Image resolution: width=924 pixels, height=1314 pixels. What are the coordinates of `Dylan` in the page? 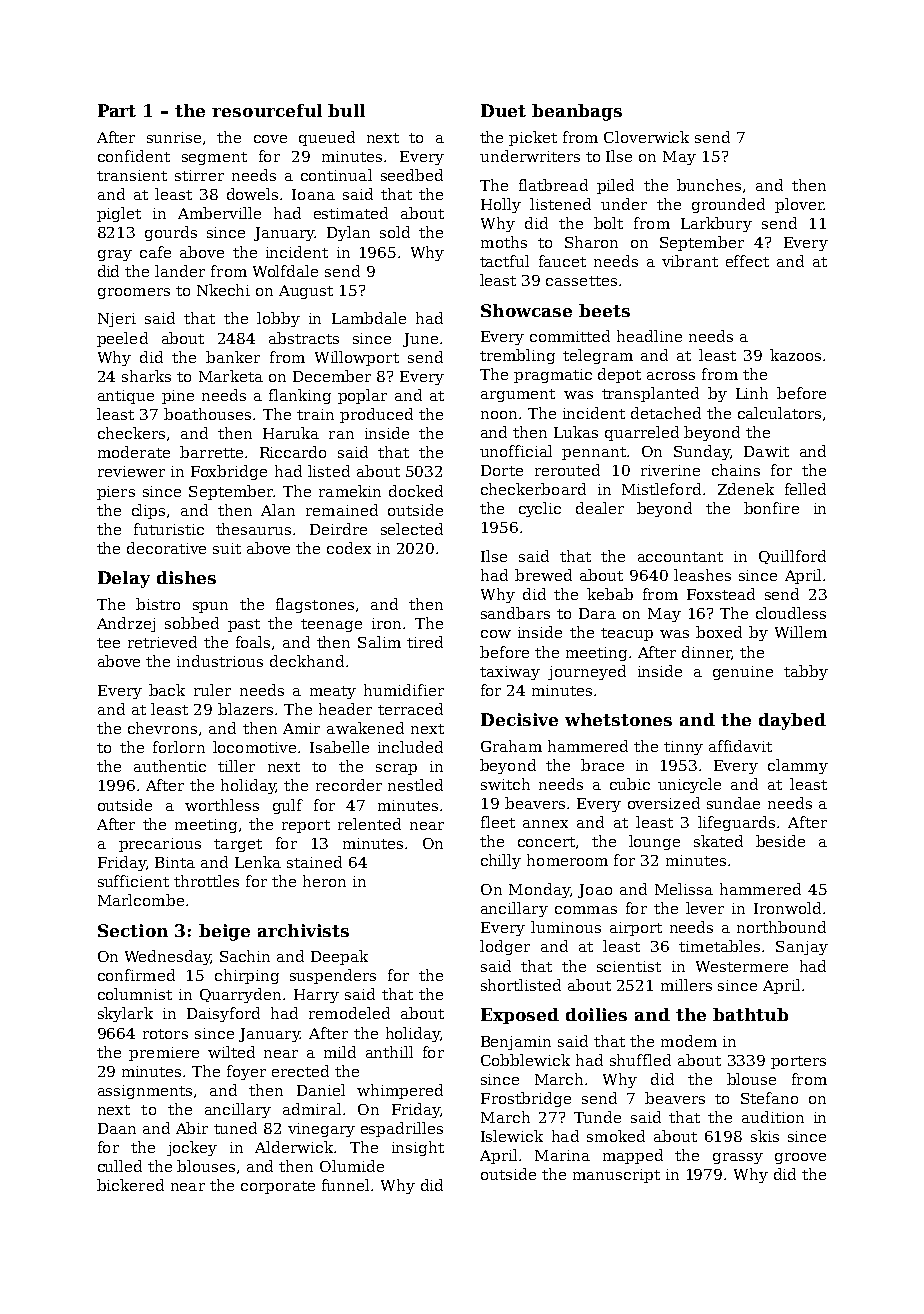 It's located at (348, 233).
